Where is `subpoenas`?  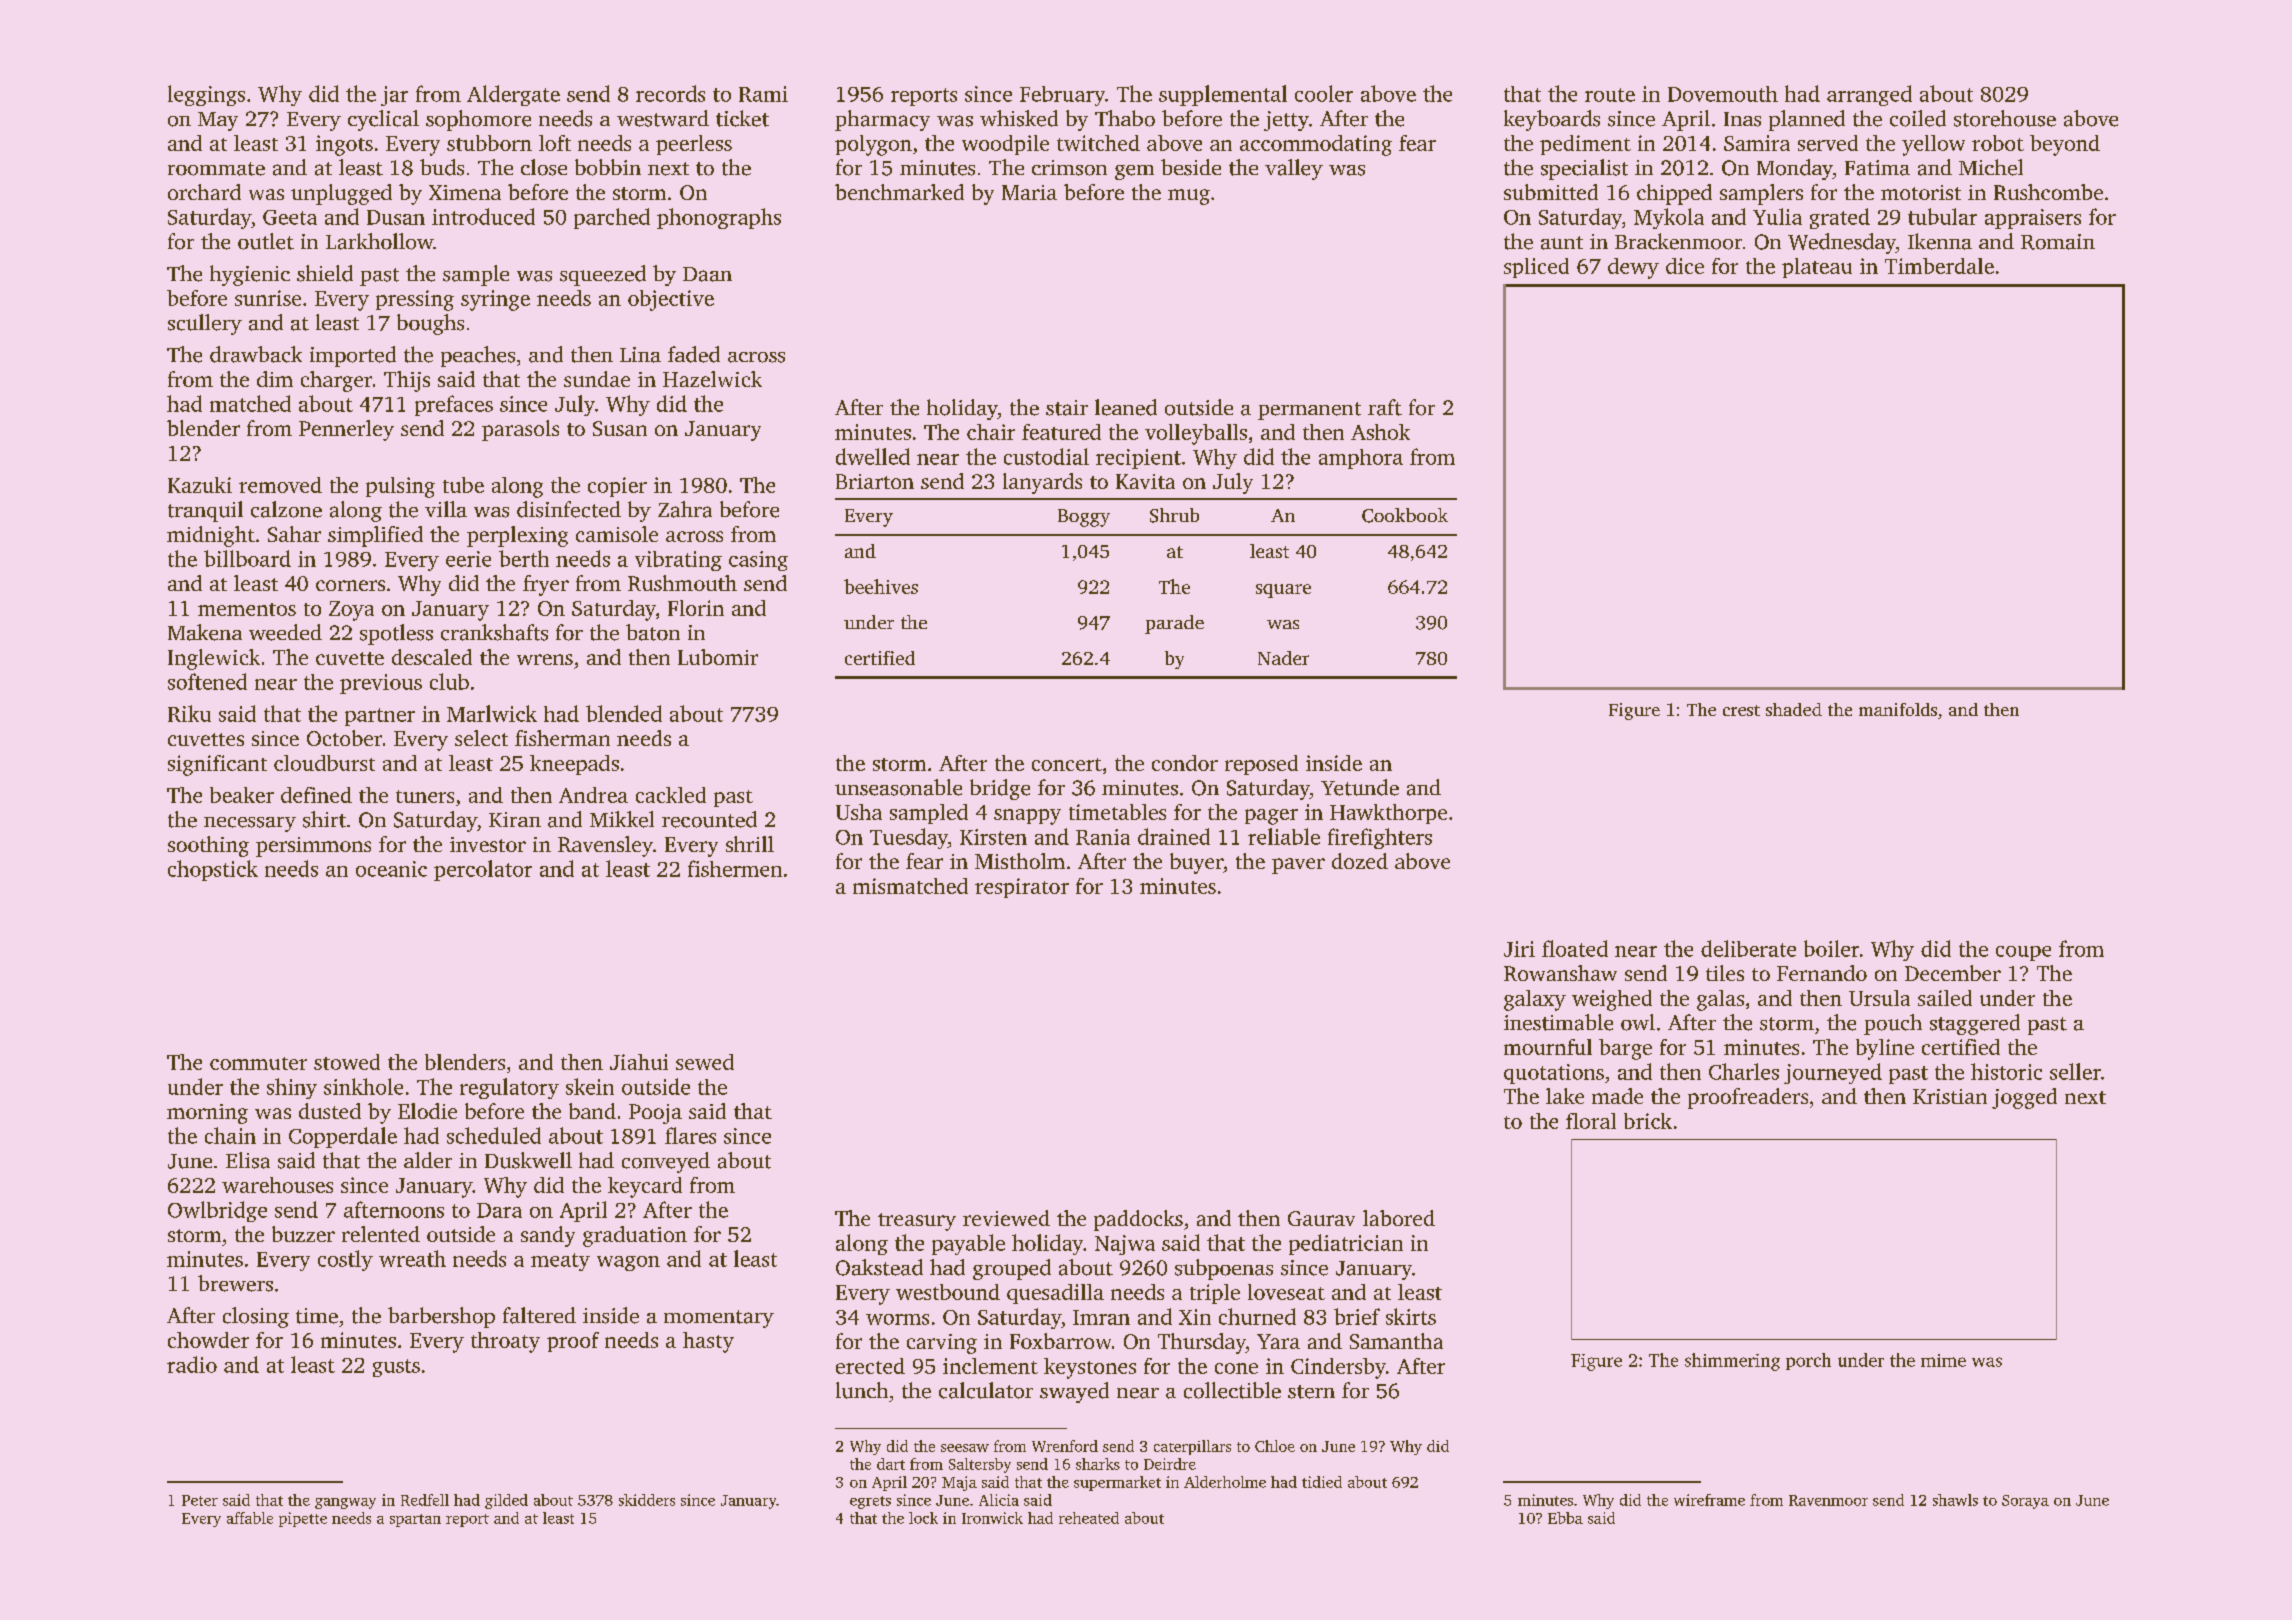 subpoenas is located at coordinates (1224, 1269).
